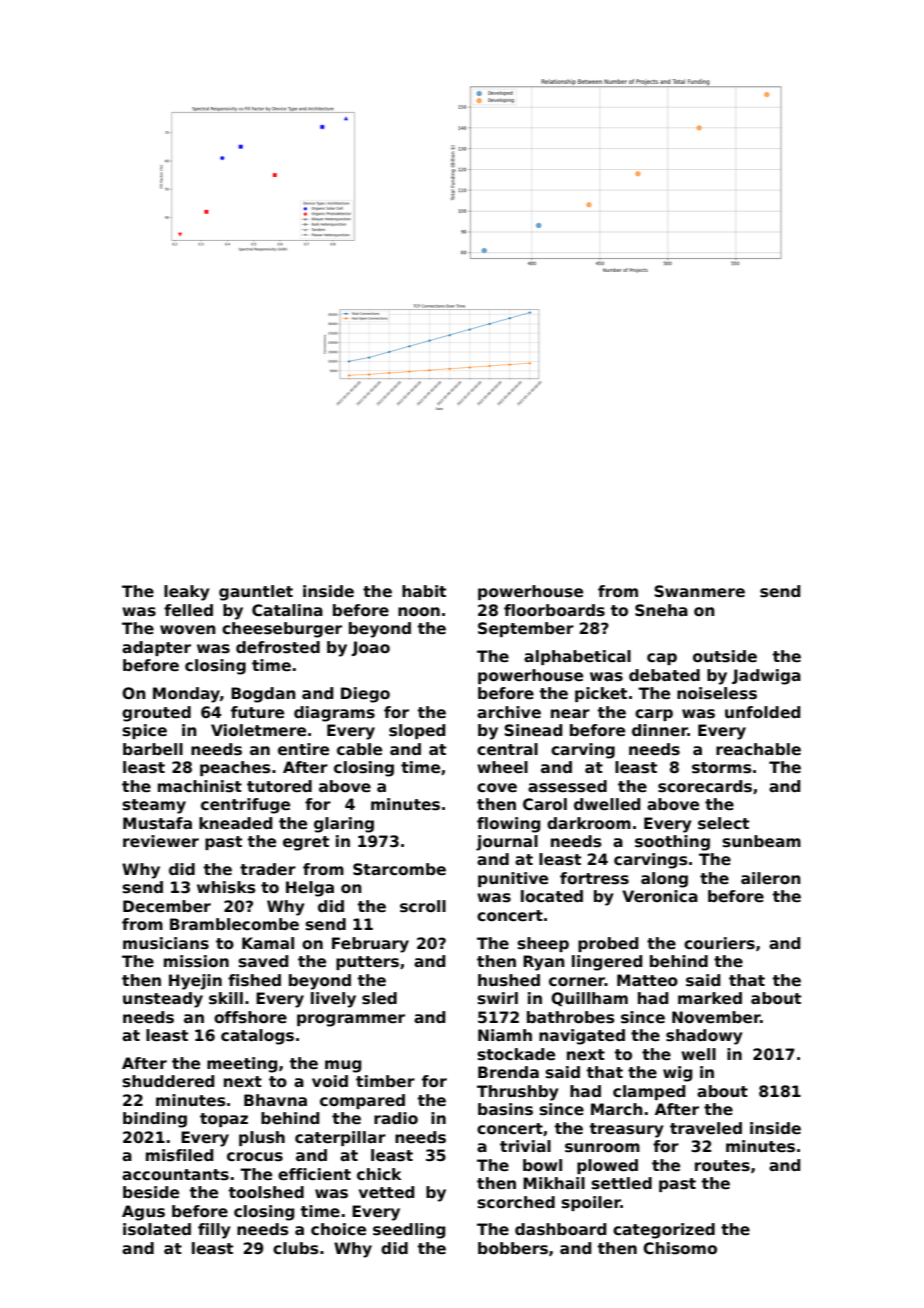 This page has width=924, height=1308. I want to click on Kamal, so click(268, 943).
